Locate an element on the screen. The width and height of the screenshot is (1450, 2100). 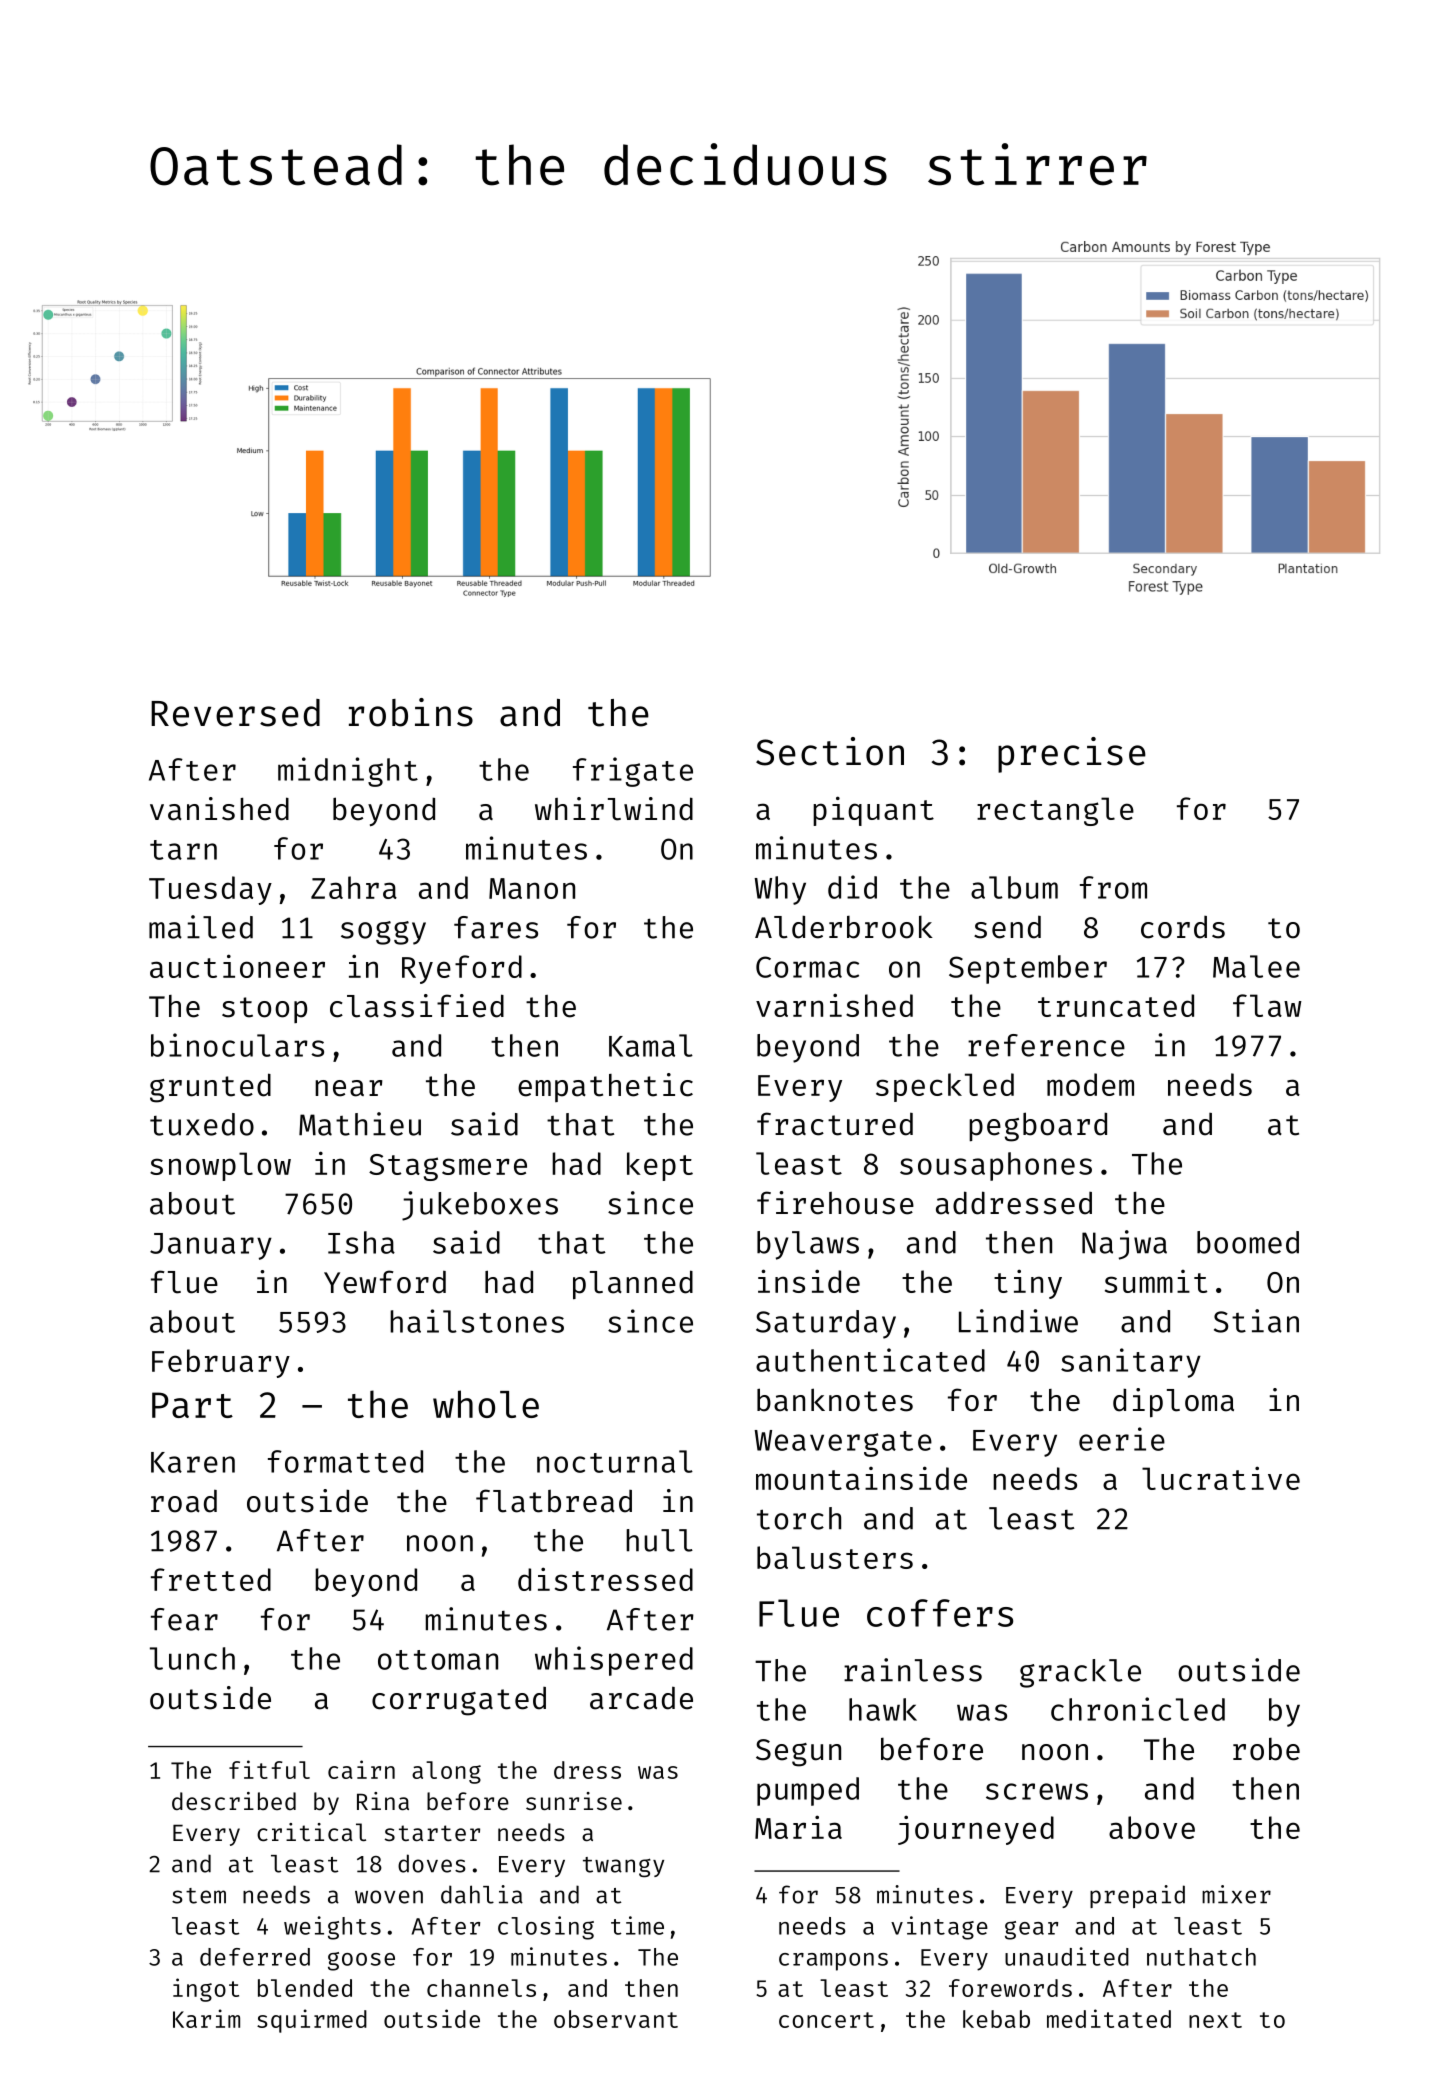
ottoman is located at coordinates (438, 1660).
